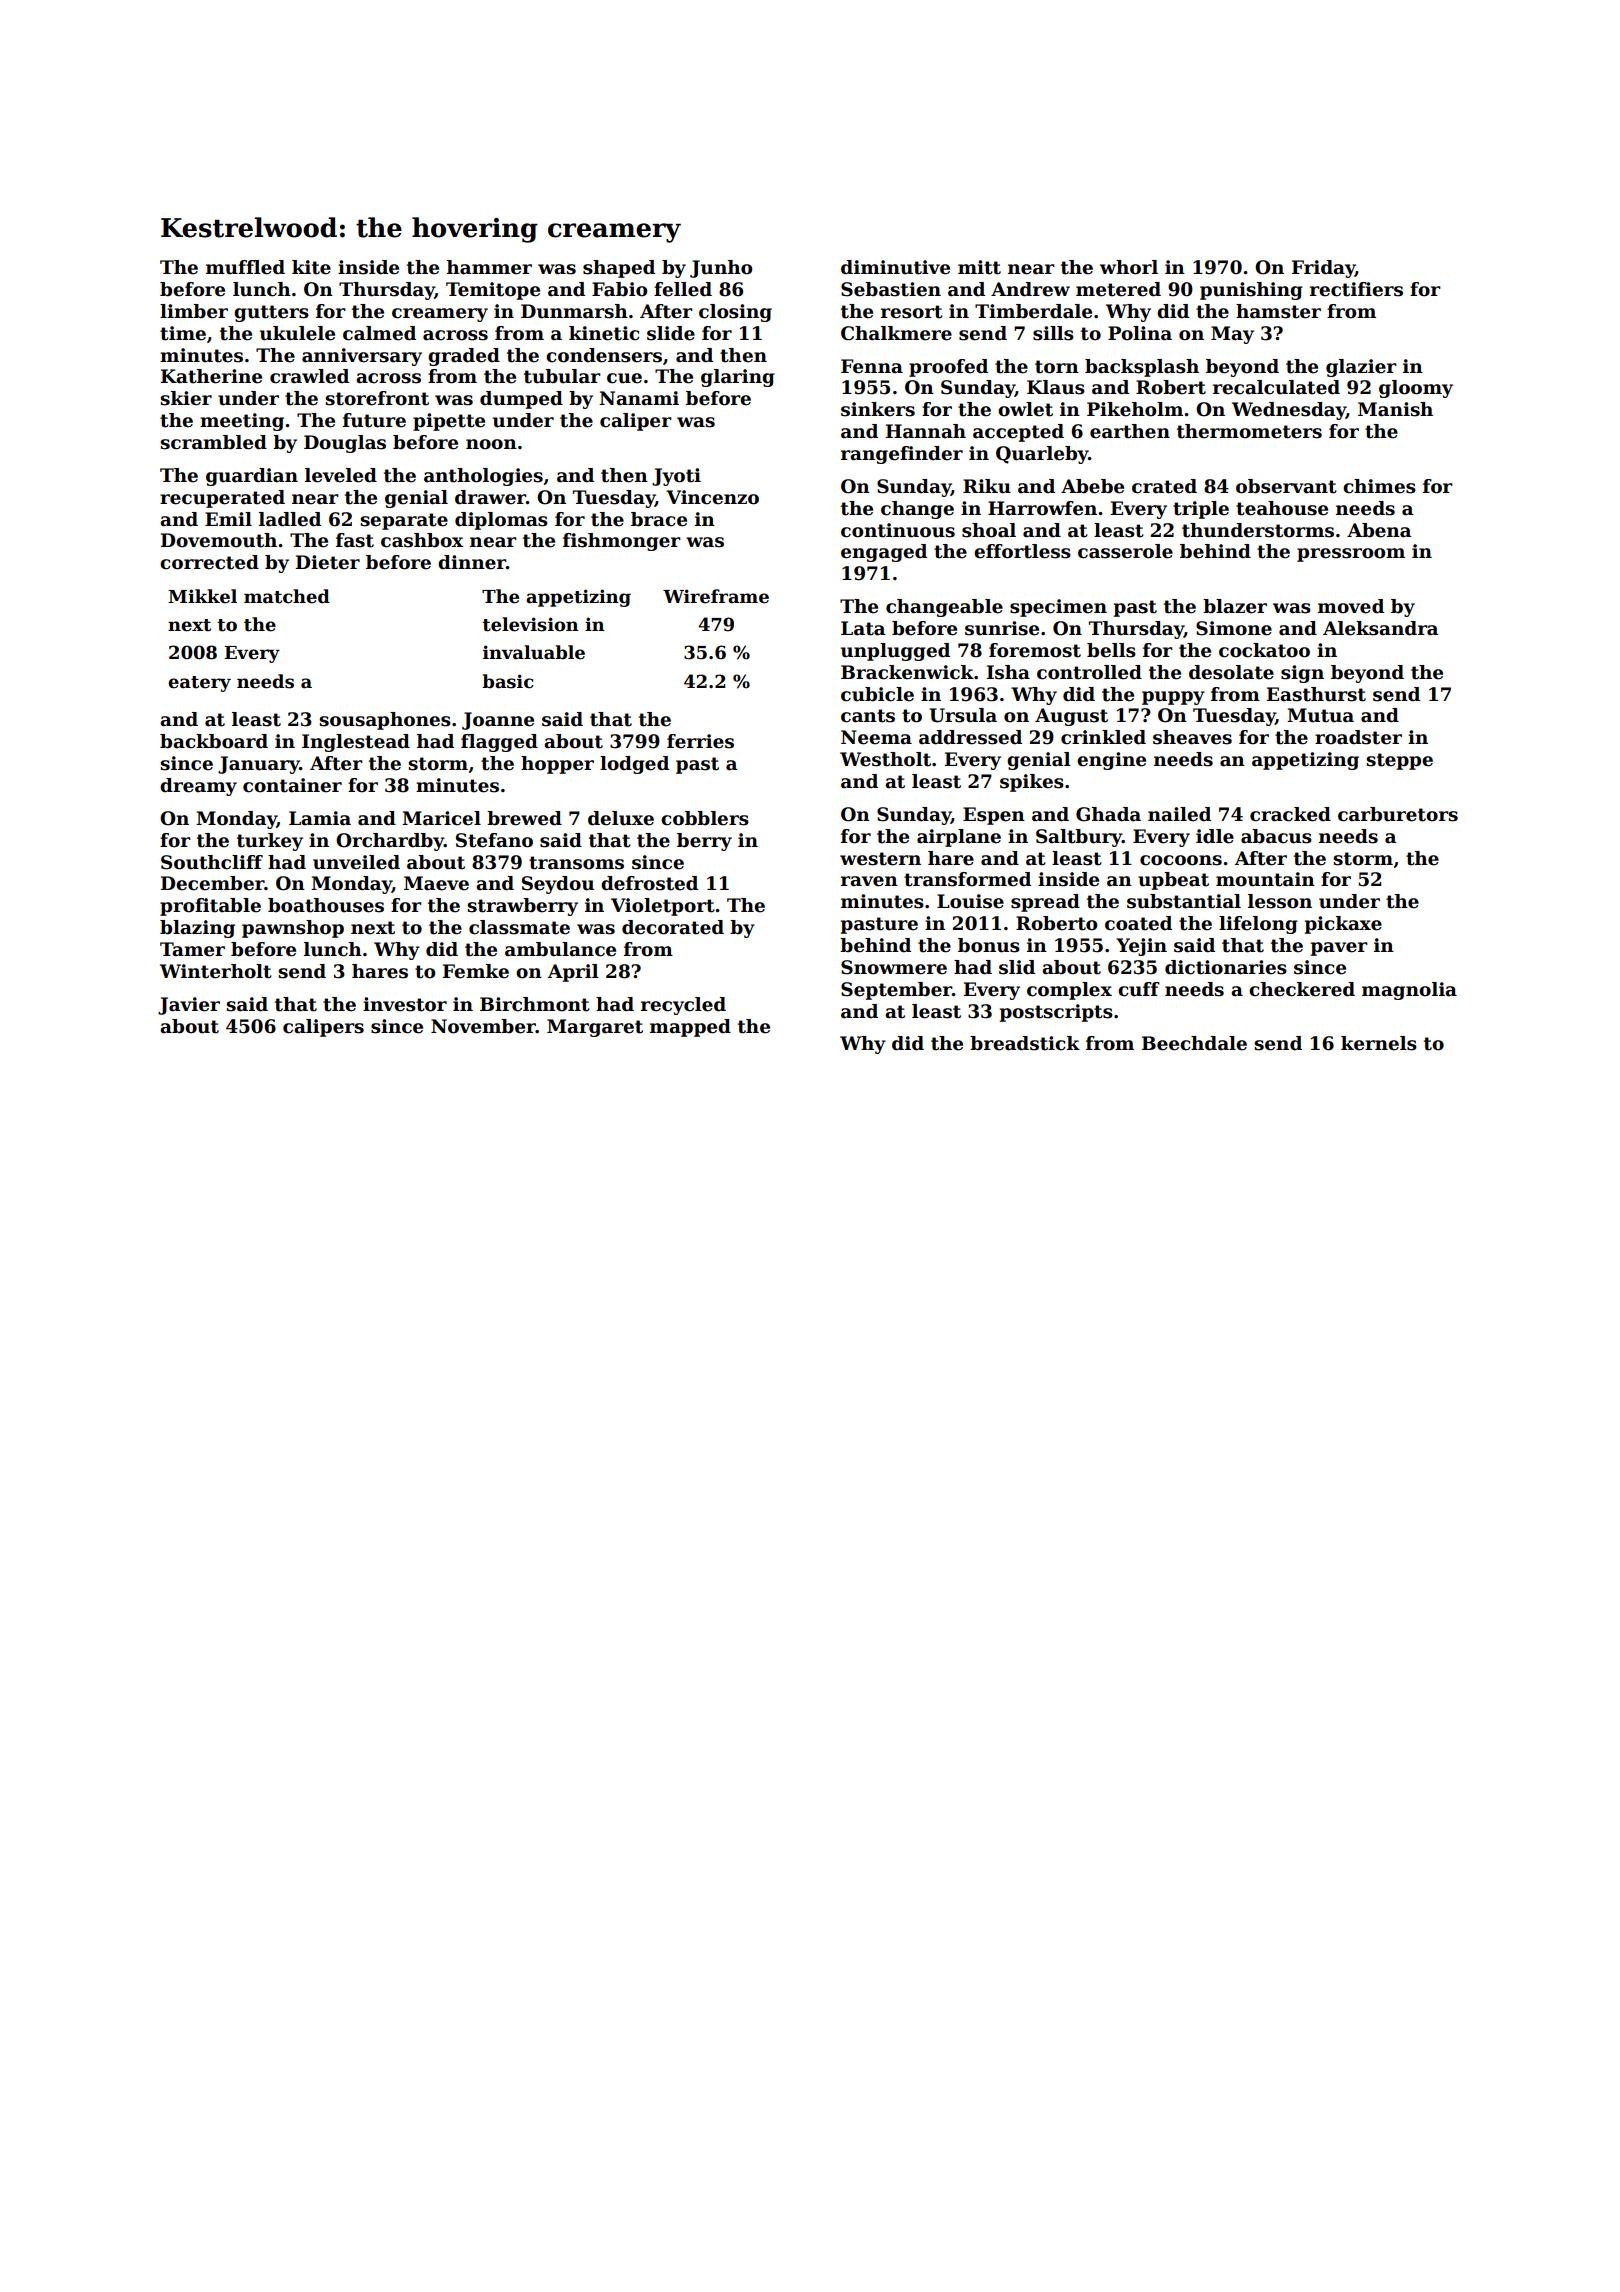  Describe the element at coordinates (199, 684) in the screenshot. I see `eatery` at that location.
